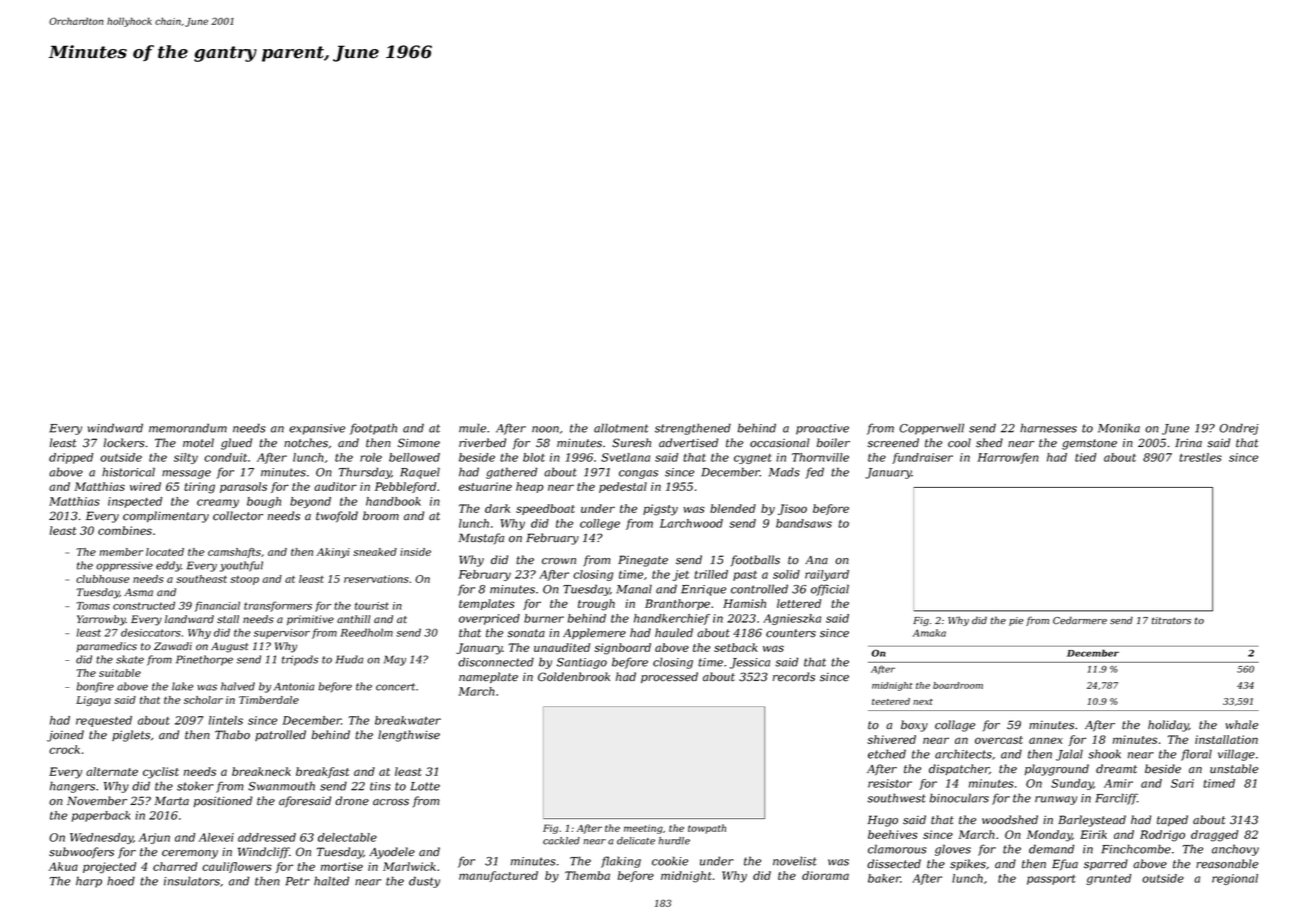  Describe the element at coordinates (891, 701) in the screenshot. I see `teetered` at that location.
